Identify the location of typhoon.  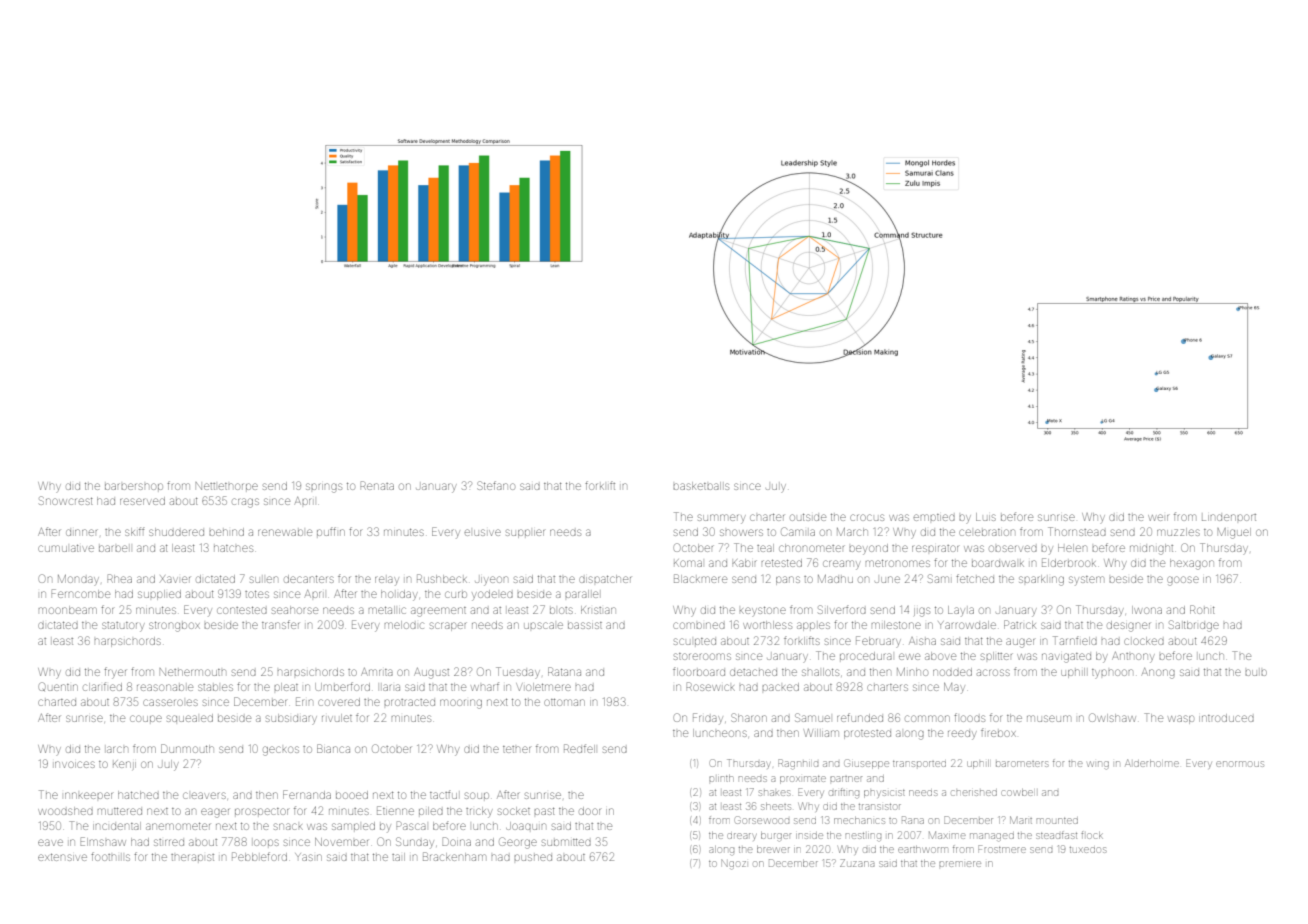
(1112, 673).
